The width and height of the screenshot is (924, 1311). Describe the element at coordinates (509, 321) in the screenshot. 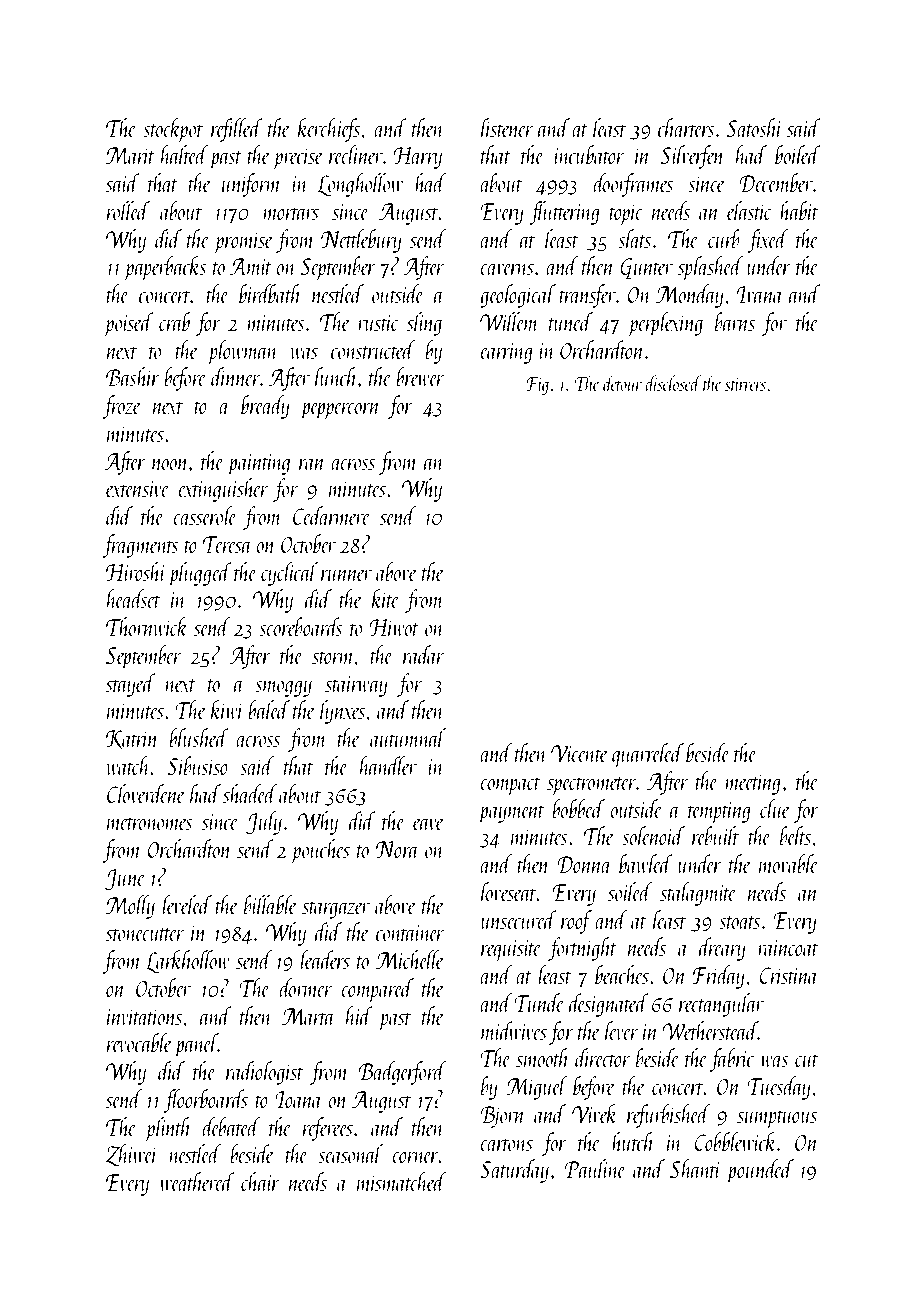

I see `Willem` at that location.
